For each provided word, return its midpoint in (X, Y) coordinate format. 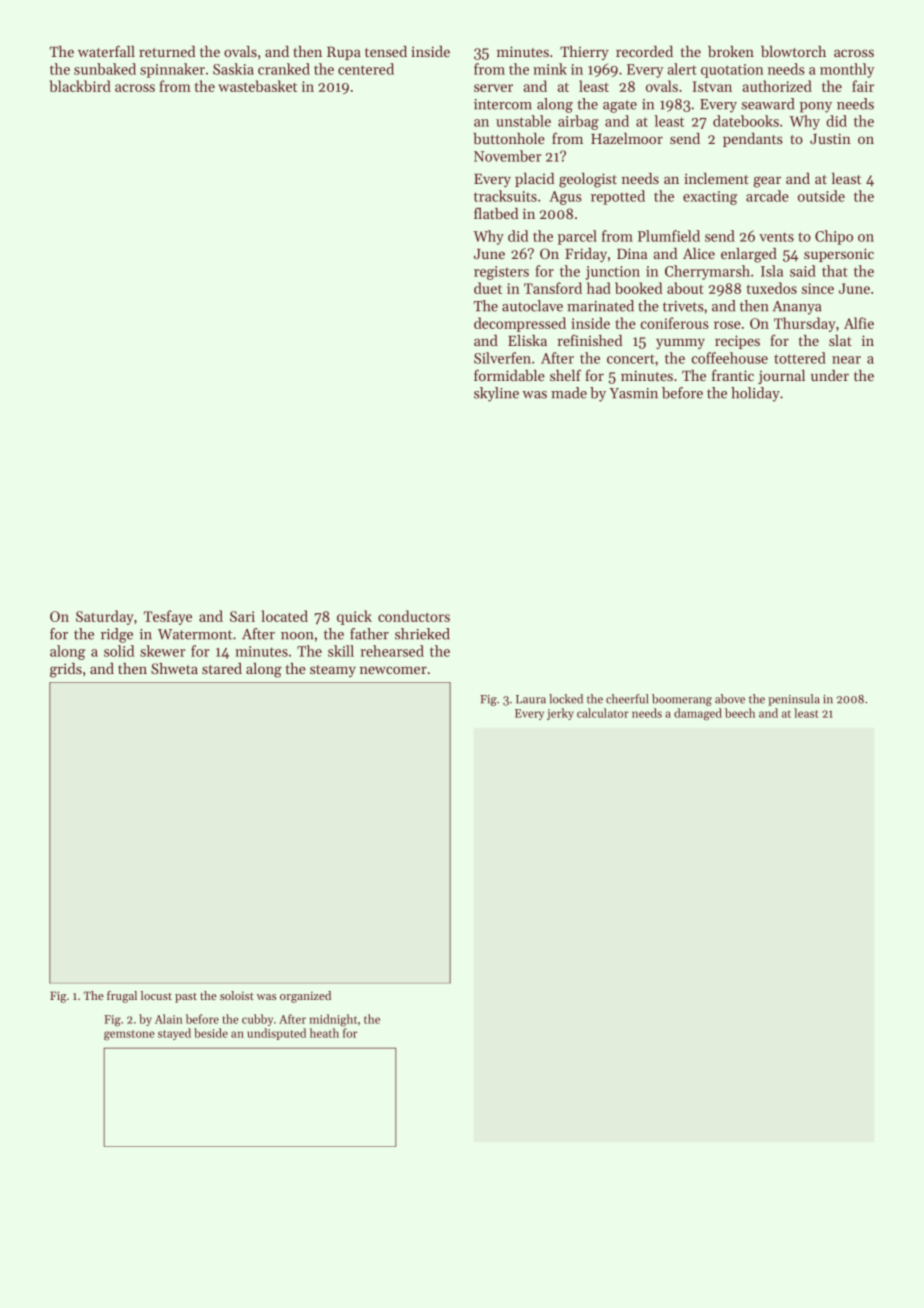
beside (211, 1033)
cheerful (627, 699)
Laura (531, 699)
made (569, 393)
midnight (333, 1020)
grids (66, 670)
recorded (644, 51)
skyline (496, 394)
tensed (386, 51)
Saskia (233, 69)
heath (324, 1033)
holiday (755, 394)
